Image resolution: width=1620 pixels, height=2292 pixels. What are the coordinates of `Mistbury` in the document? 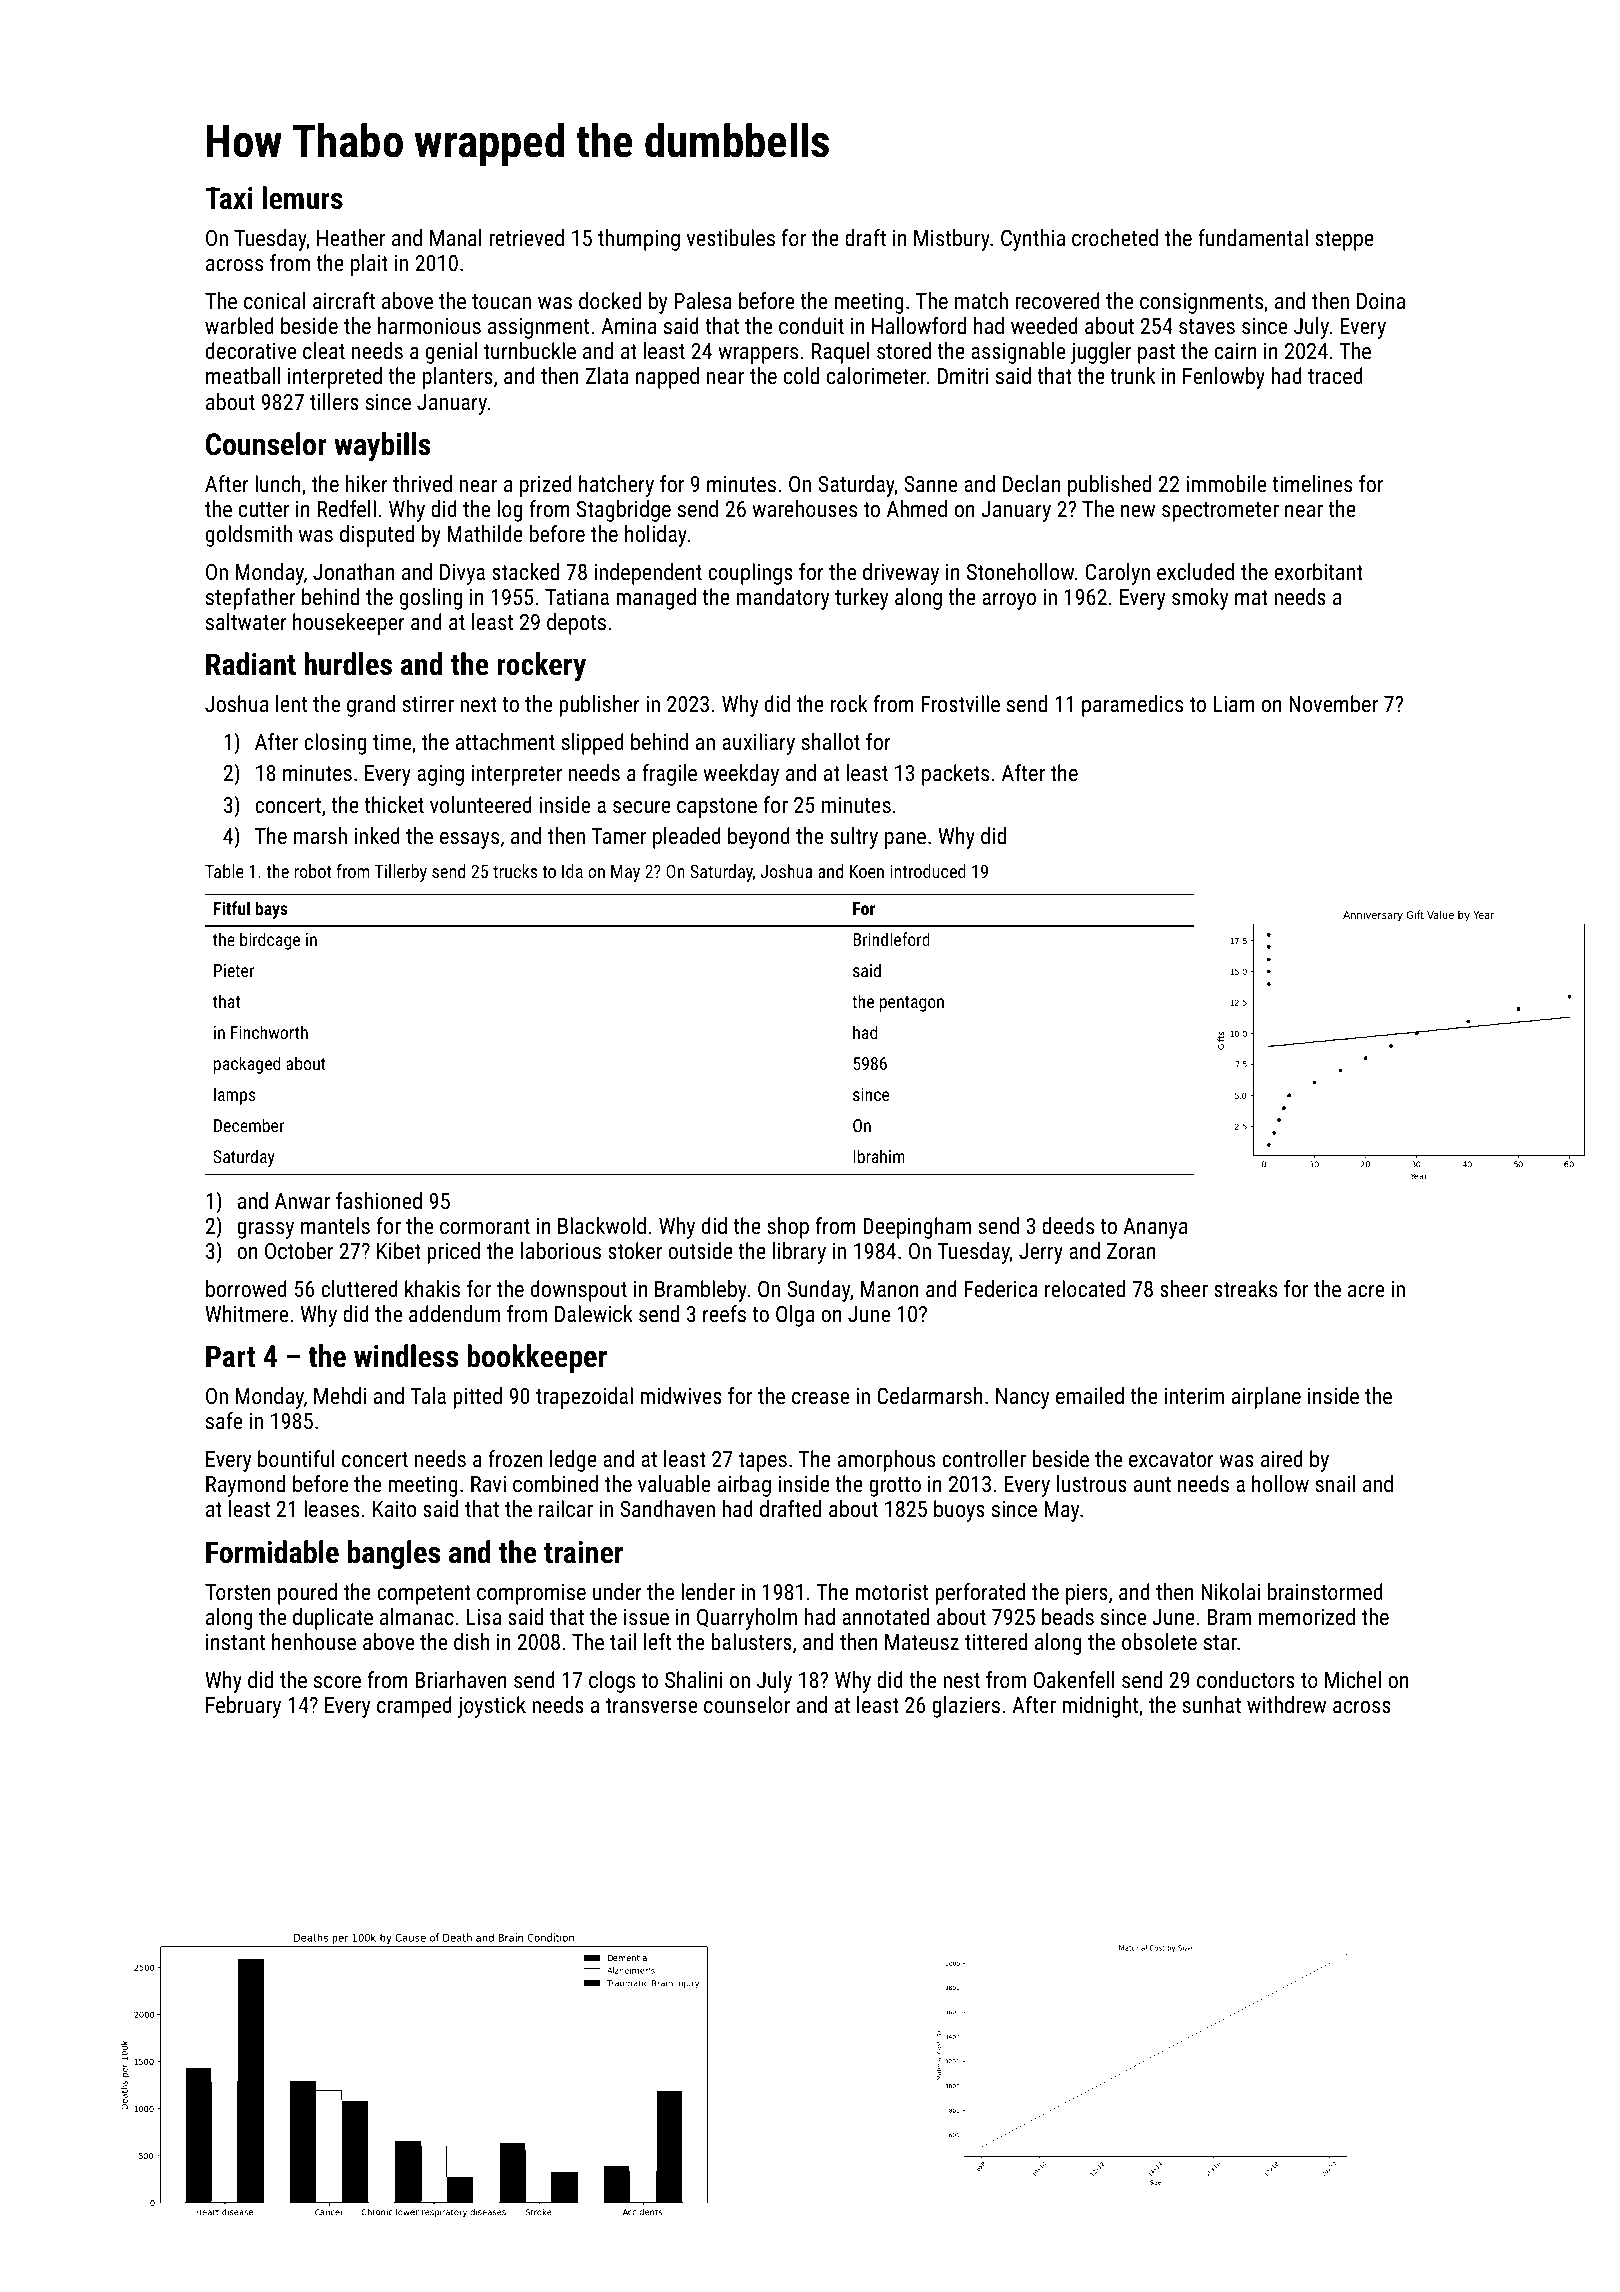 It's located at (952, 240).
